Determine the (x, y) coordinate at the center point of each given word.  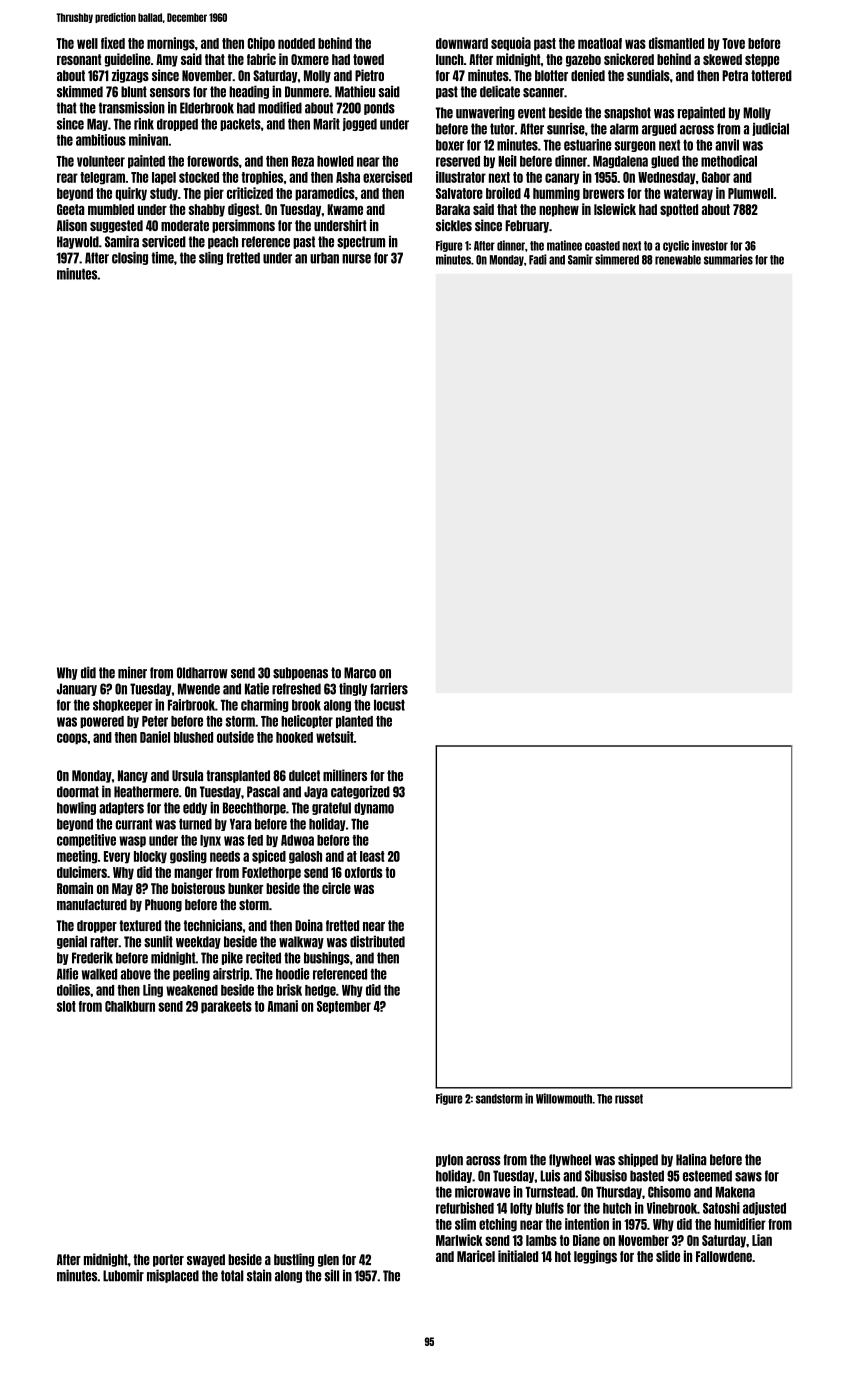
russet (629, 1099)
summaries (728, 259)
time (162, 258)
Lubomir (123, 1275)
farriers (389, 689)
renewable (678, 260)
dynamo (374, 808)
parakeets (226, 1007)
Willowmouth (564, 1098)
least (372, 856)
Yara (241, 824)
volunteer (101, 161)
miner (132, 672)
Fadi (538, 259)
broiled (503, 193)
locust (389, 705)
